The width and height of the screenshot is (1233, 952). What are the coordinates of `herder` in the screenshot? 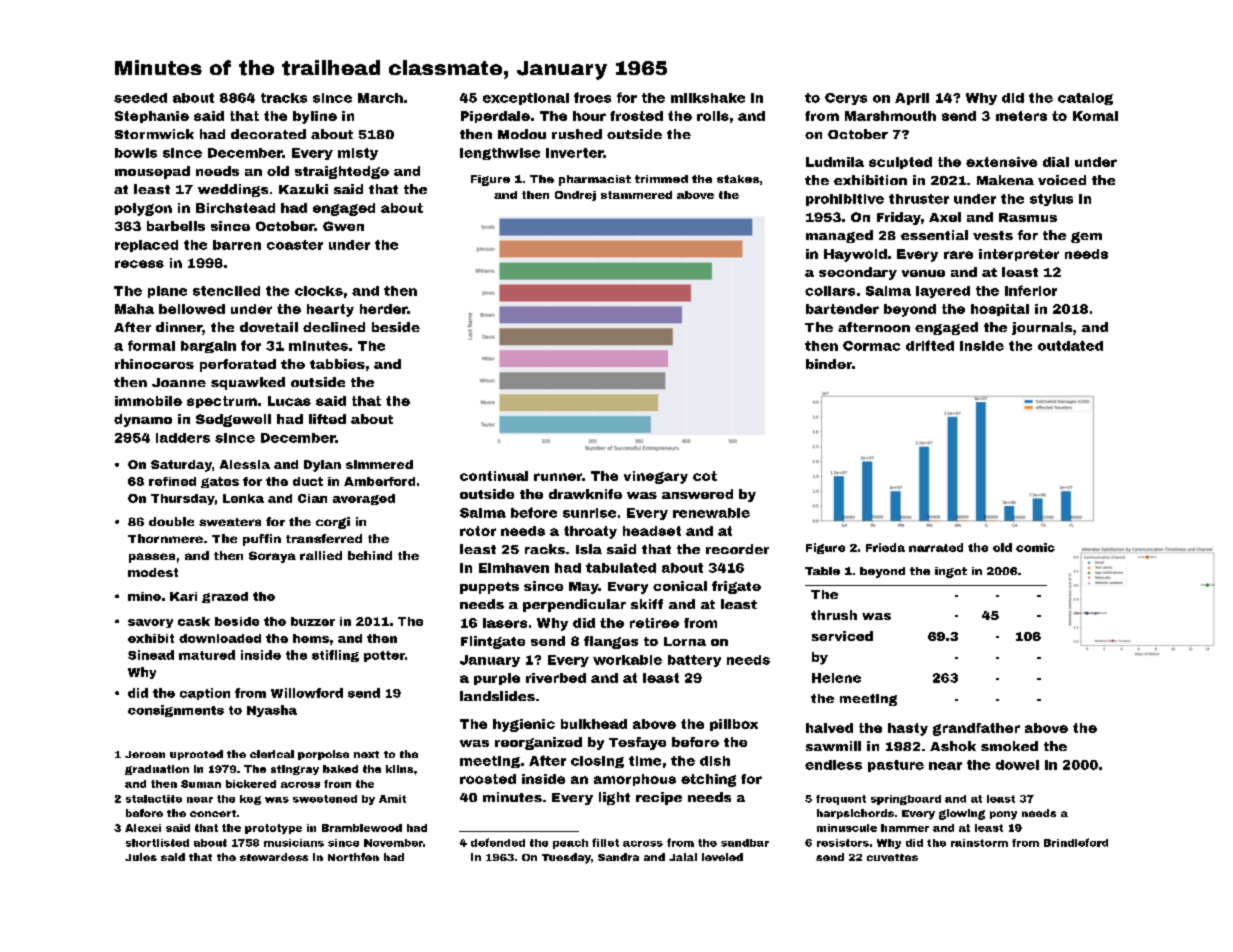 It's located at (383, 309).
